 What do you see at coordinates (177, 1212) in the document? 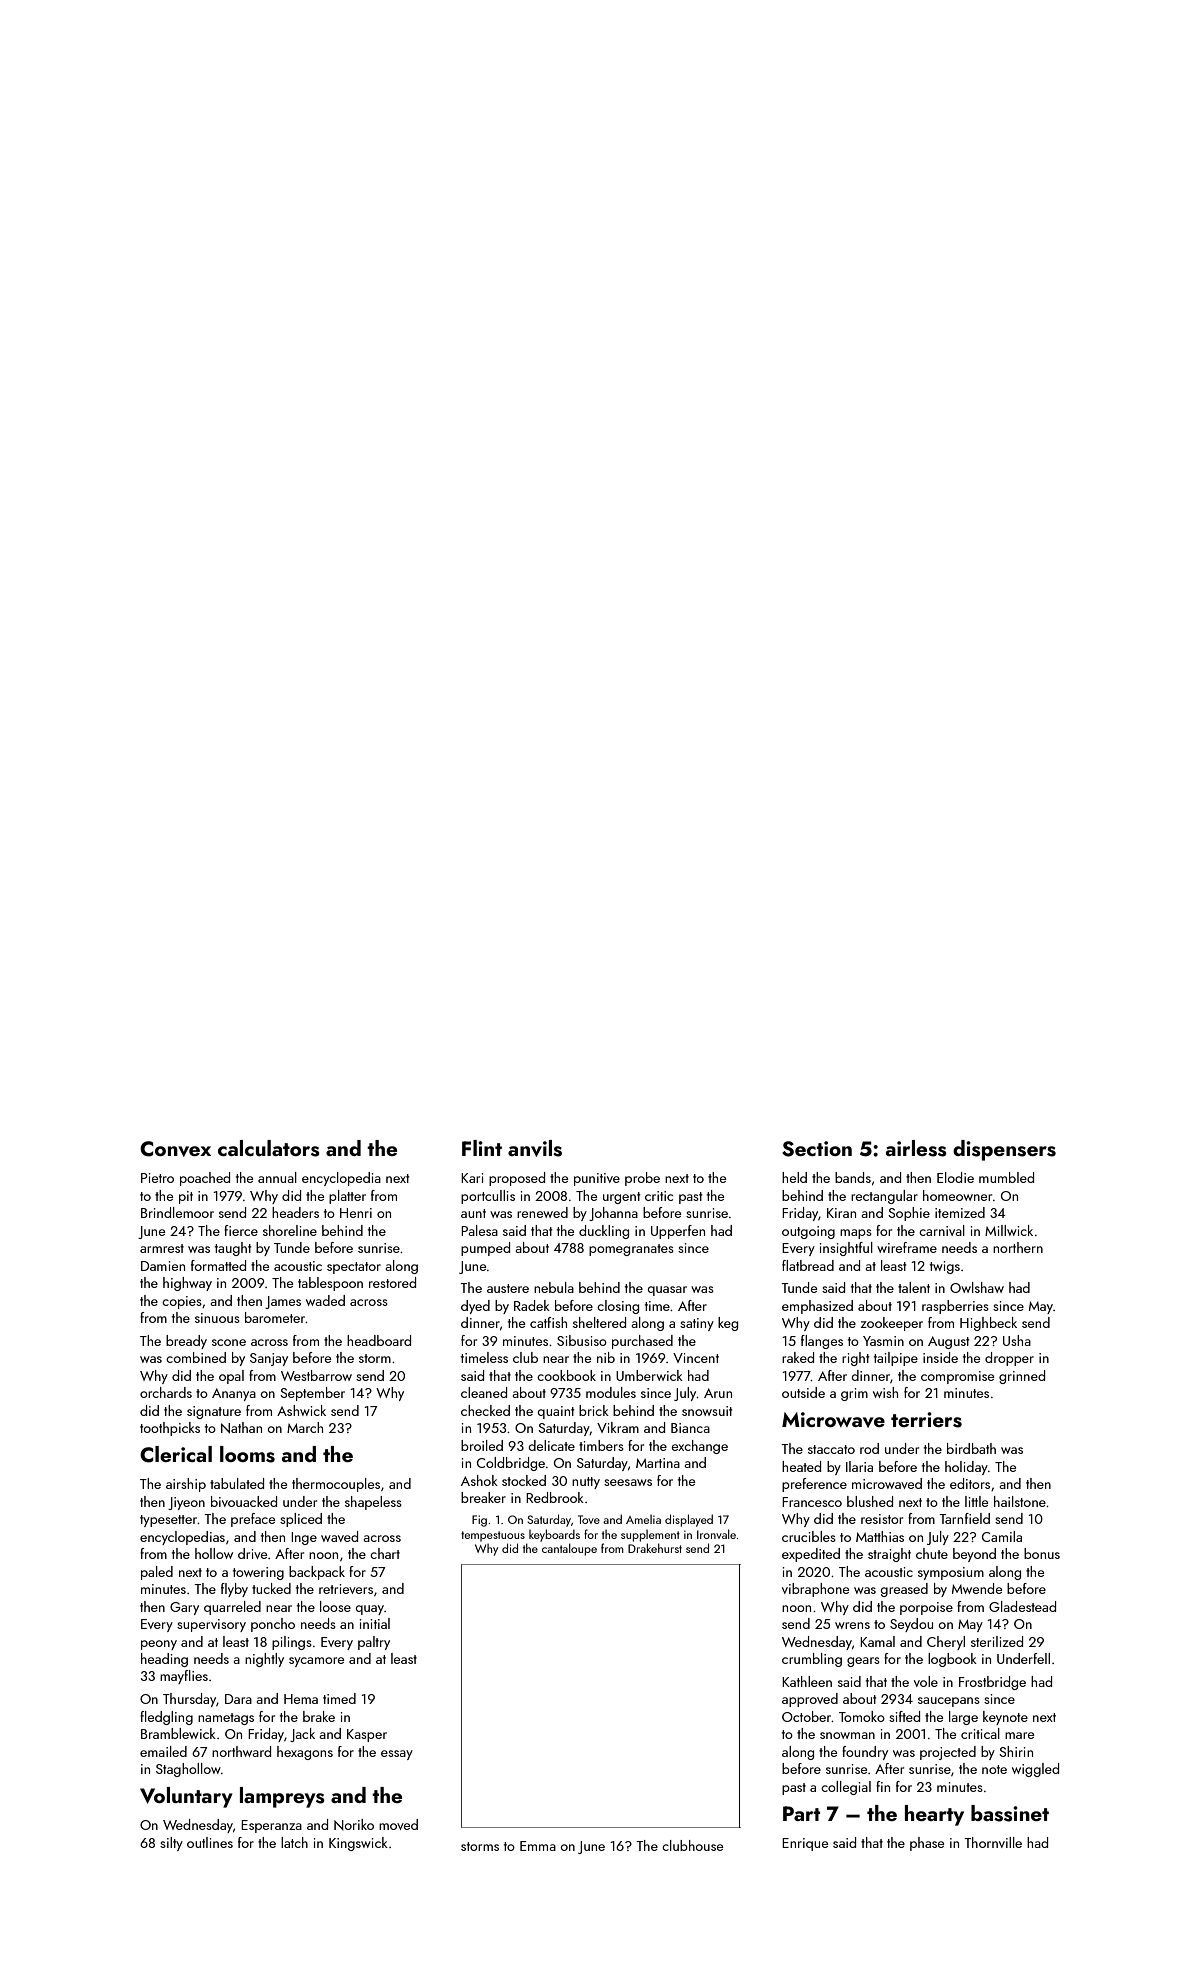
I see `Brindlemoor` at bounding box center [177, 1212].
